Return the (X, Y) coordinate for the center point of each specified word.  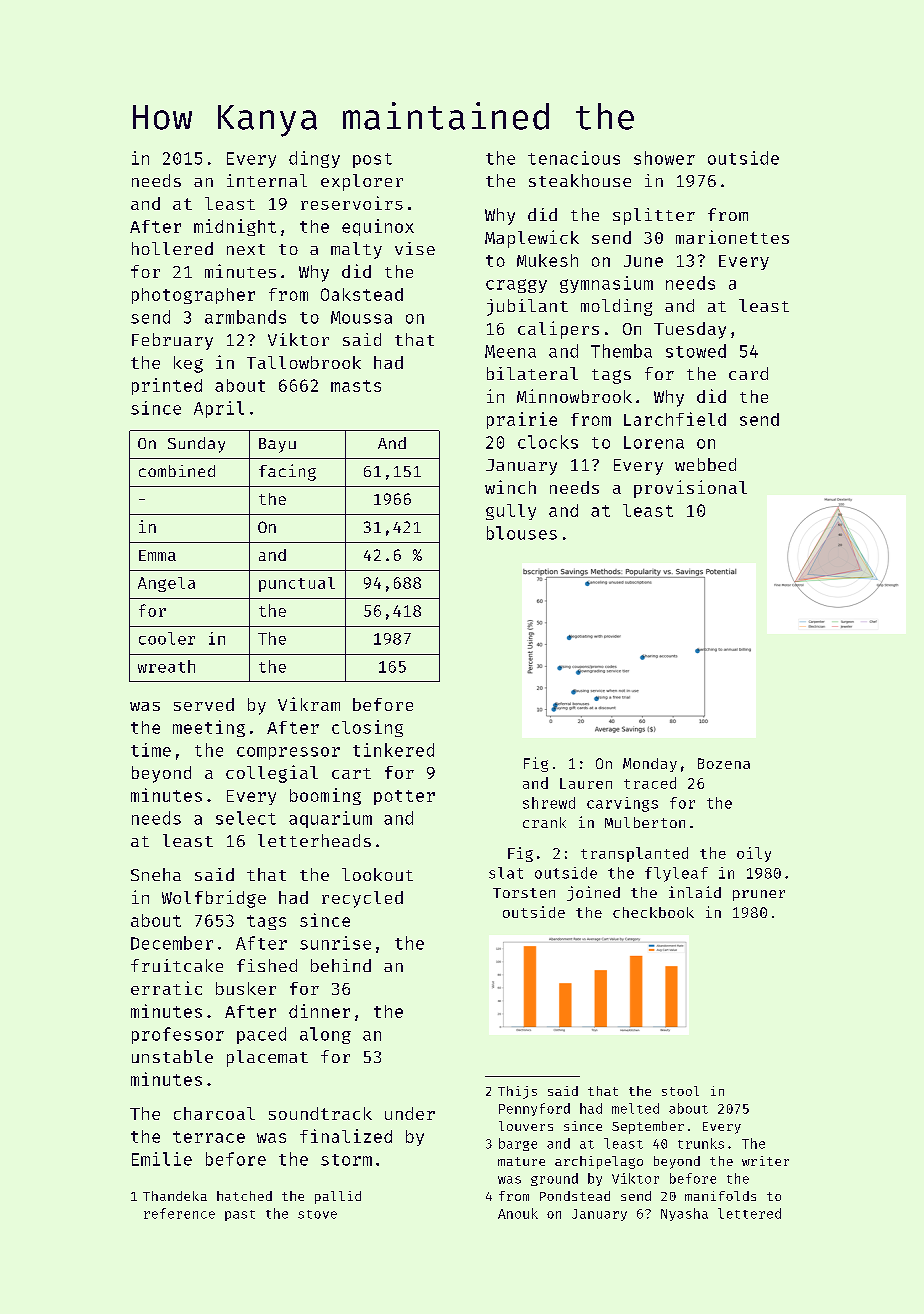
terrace (209, 1137)
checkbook (653, 912)
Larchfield (675, 419)
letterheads (314, 840)
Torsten (524, 893)
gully (511, 512)
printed (167, 386)
